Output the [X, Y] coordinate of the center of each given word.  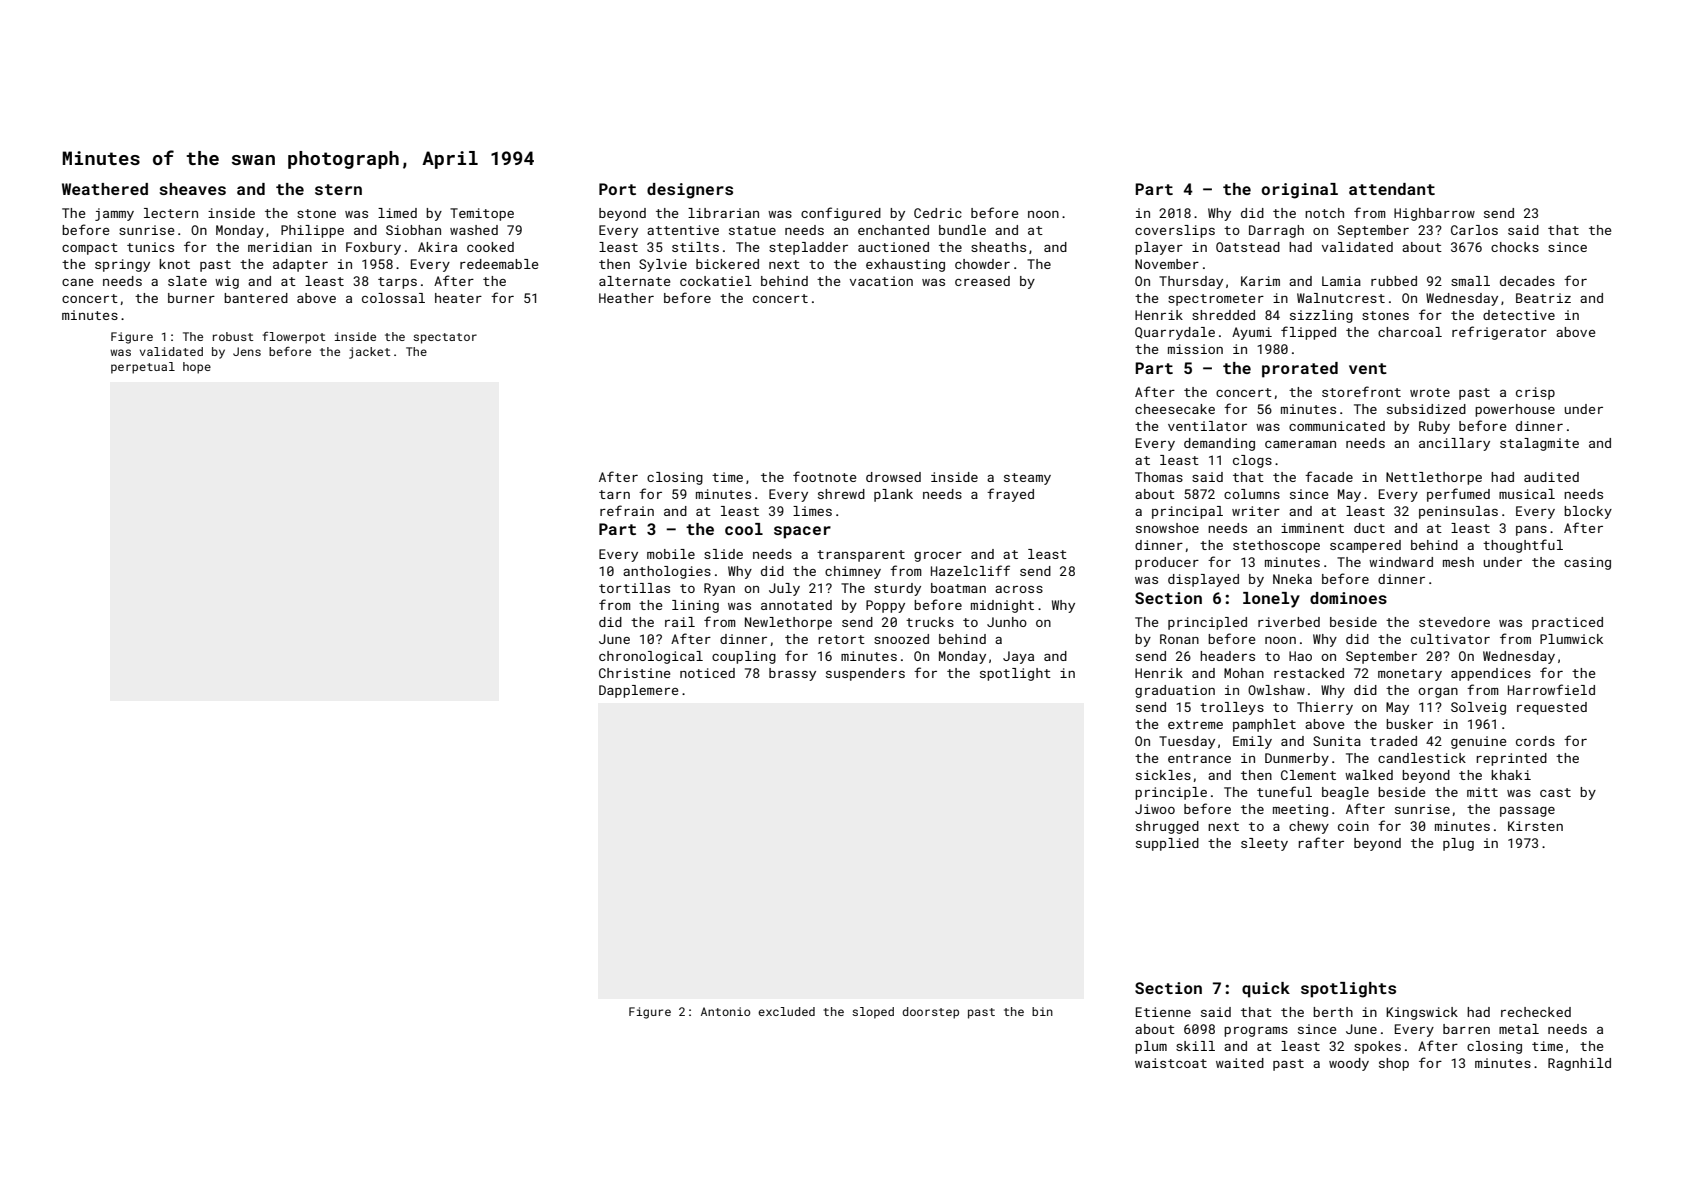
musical [1527, 494]
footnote [824, 476]
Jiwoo [1155, 809]
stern [338, 189]
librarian [723, 213]
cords [1535, 741]
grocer [938, 557]
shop [1394, 1064]
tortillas [634, 588]
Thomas [1159, 477]
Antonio [725, 1011]
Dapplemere [638, 691]
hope [197, 368]
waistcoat [1171, 1063]
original [1299, 191]
